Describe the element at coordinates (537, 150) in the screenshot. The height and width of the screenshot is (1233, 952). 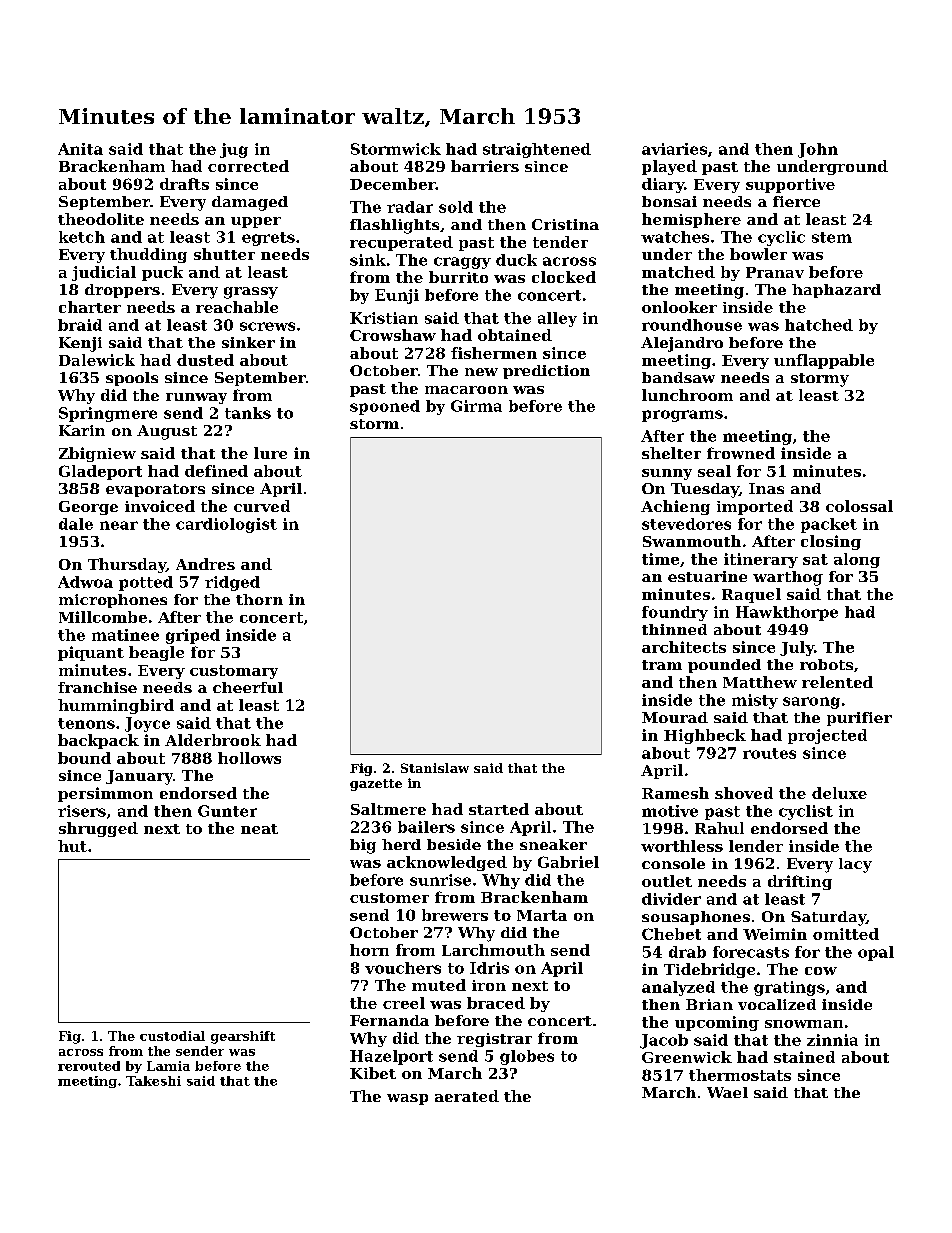
I see `straightened` at that location.
